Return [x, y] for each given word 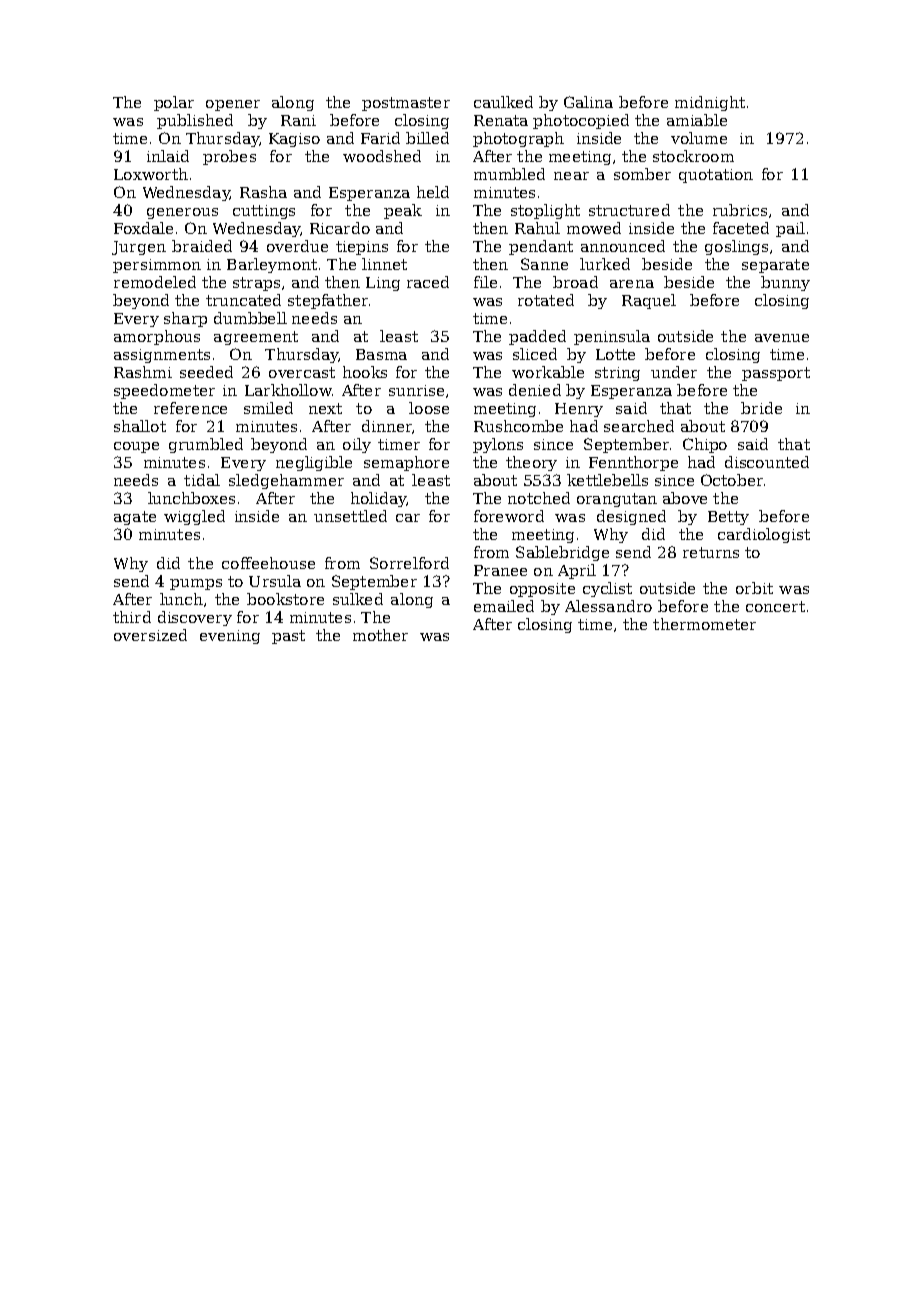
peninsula [612, 337]
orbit [754, 588]
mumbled [509, 174]
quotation [716, 176]
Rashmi [143, 372]
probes [229, 157]
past [288, 637]
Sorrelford [409, 563]
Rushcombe [518, 426]
